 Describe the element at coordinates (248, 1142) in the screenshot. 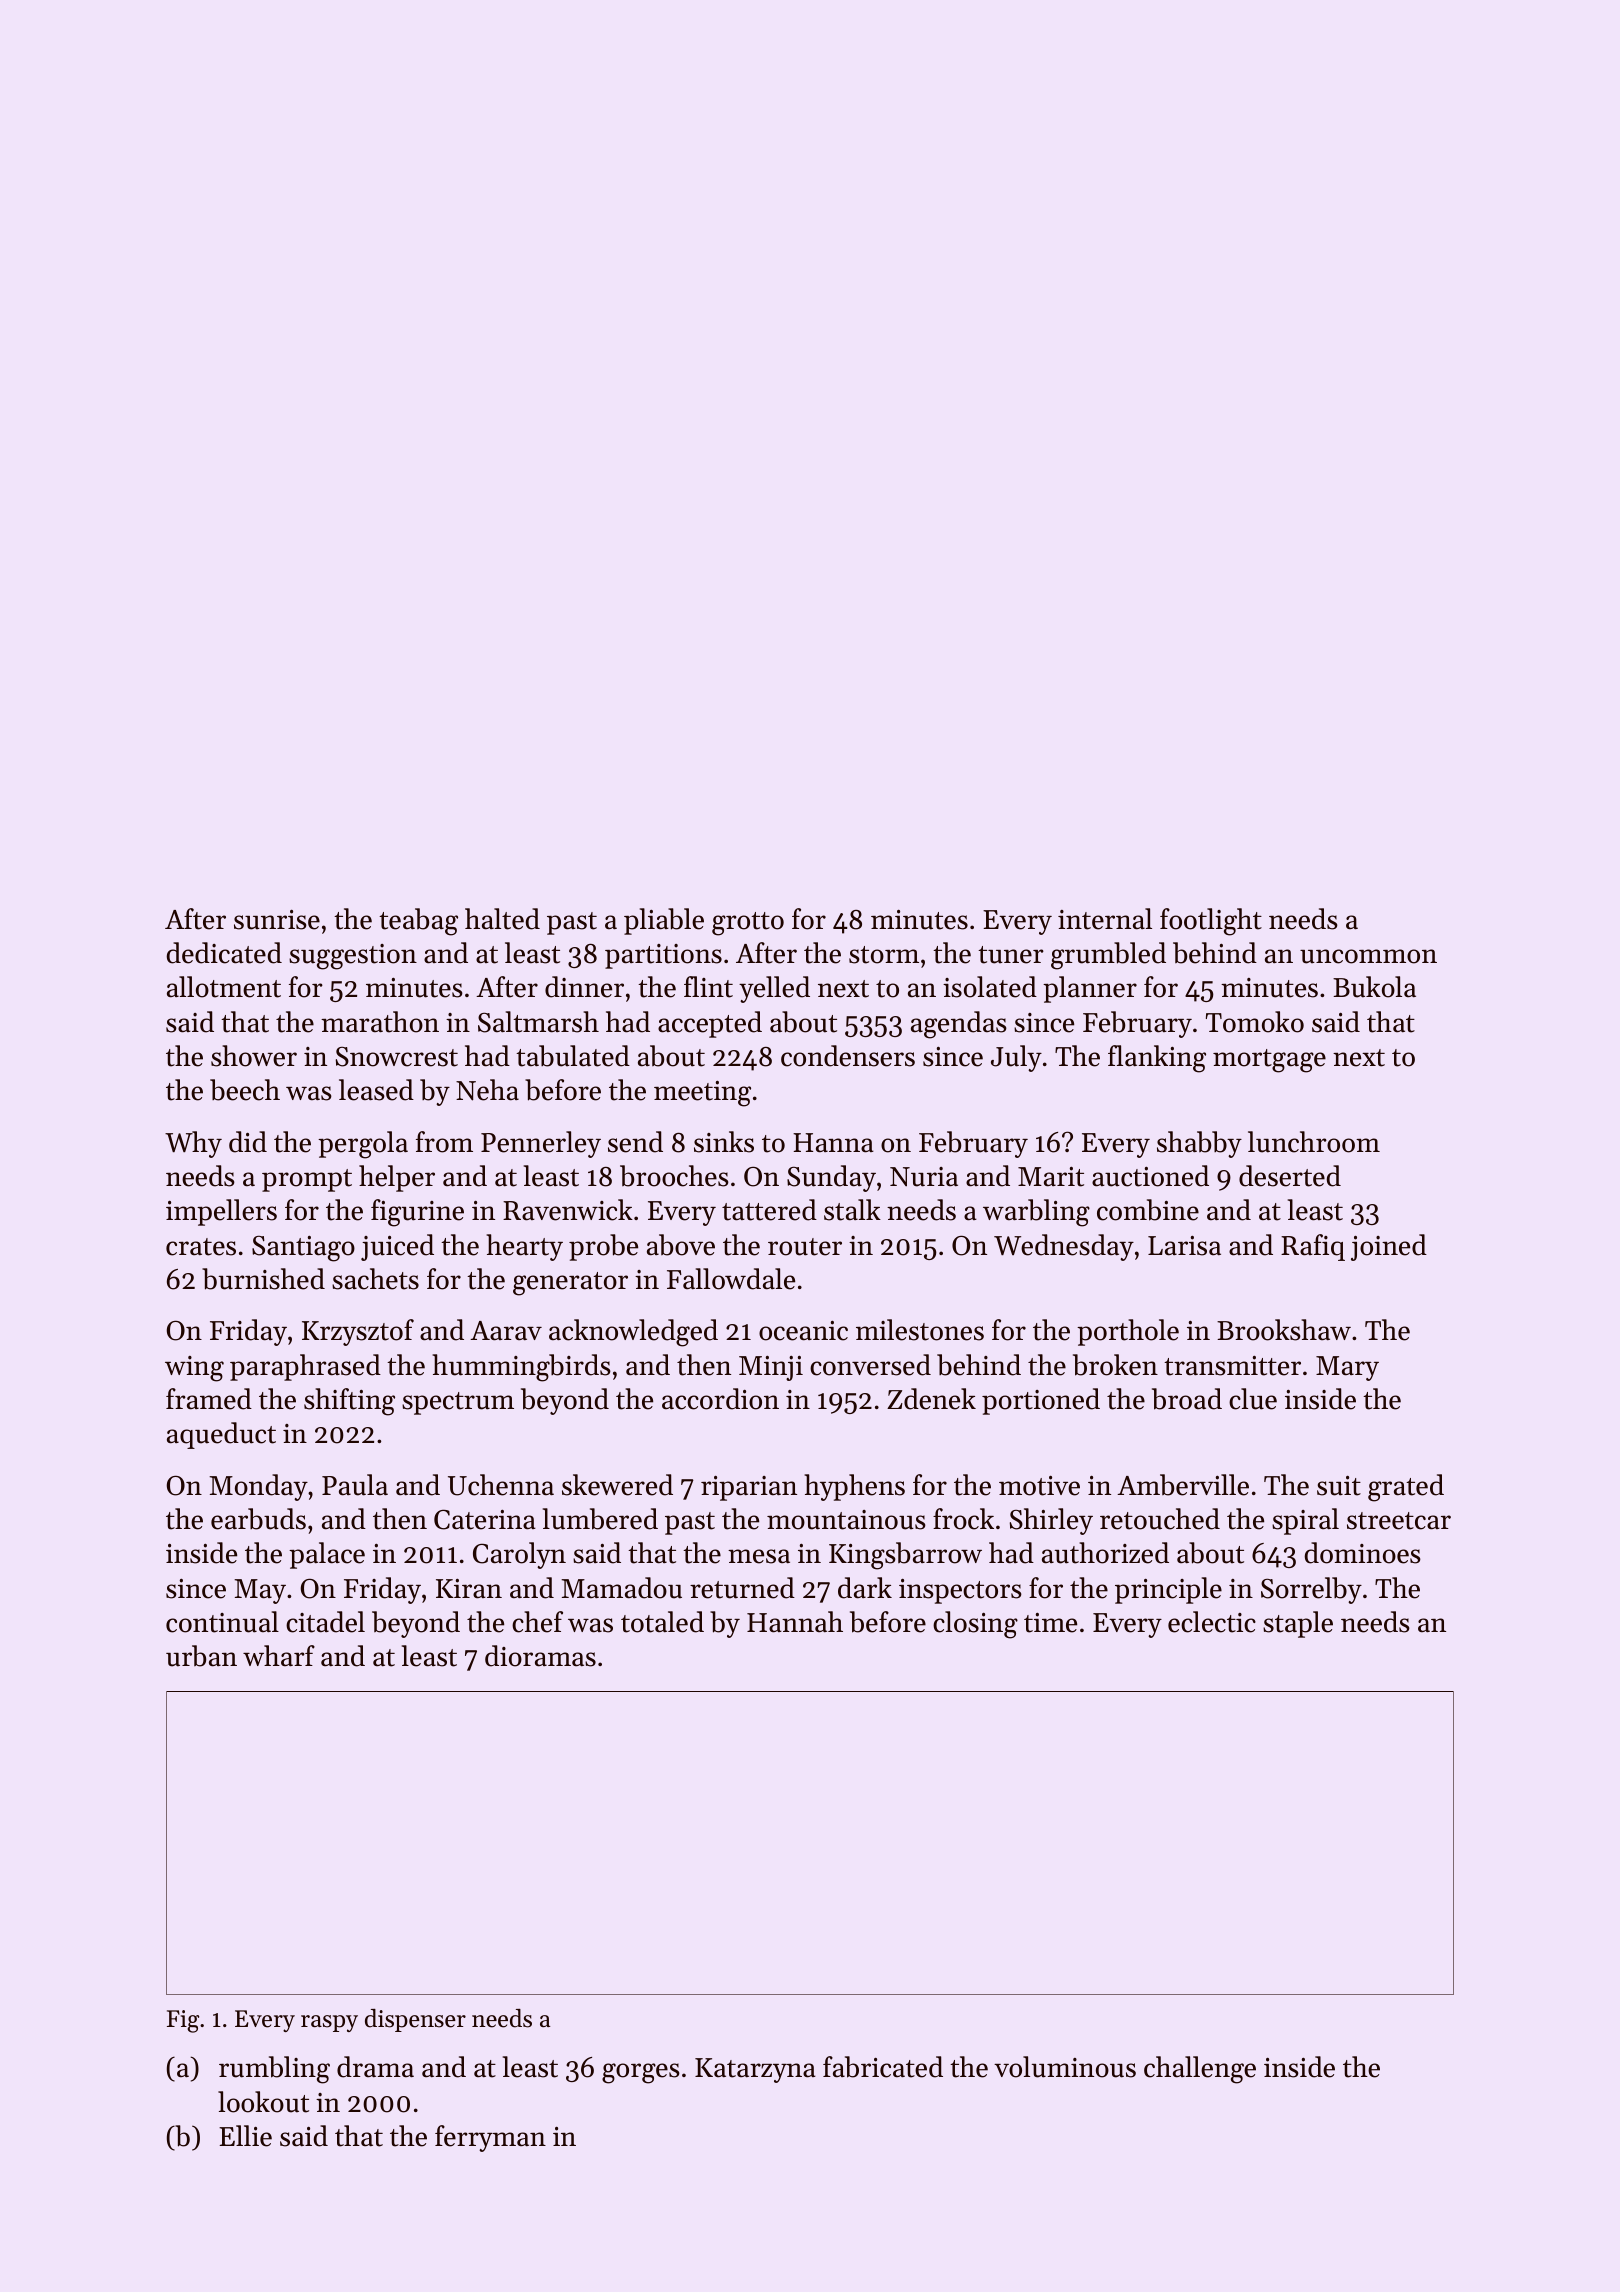

I see `did` at that location.
